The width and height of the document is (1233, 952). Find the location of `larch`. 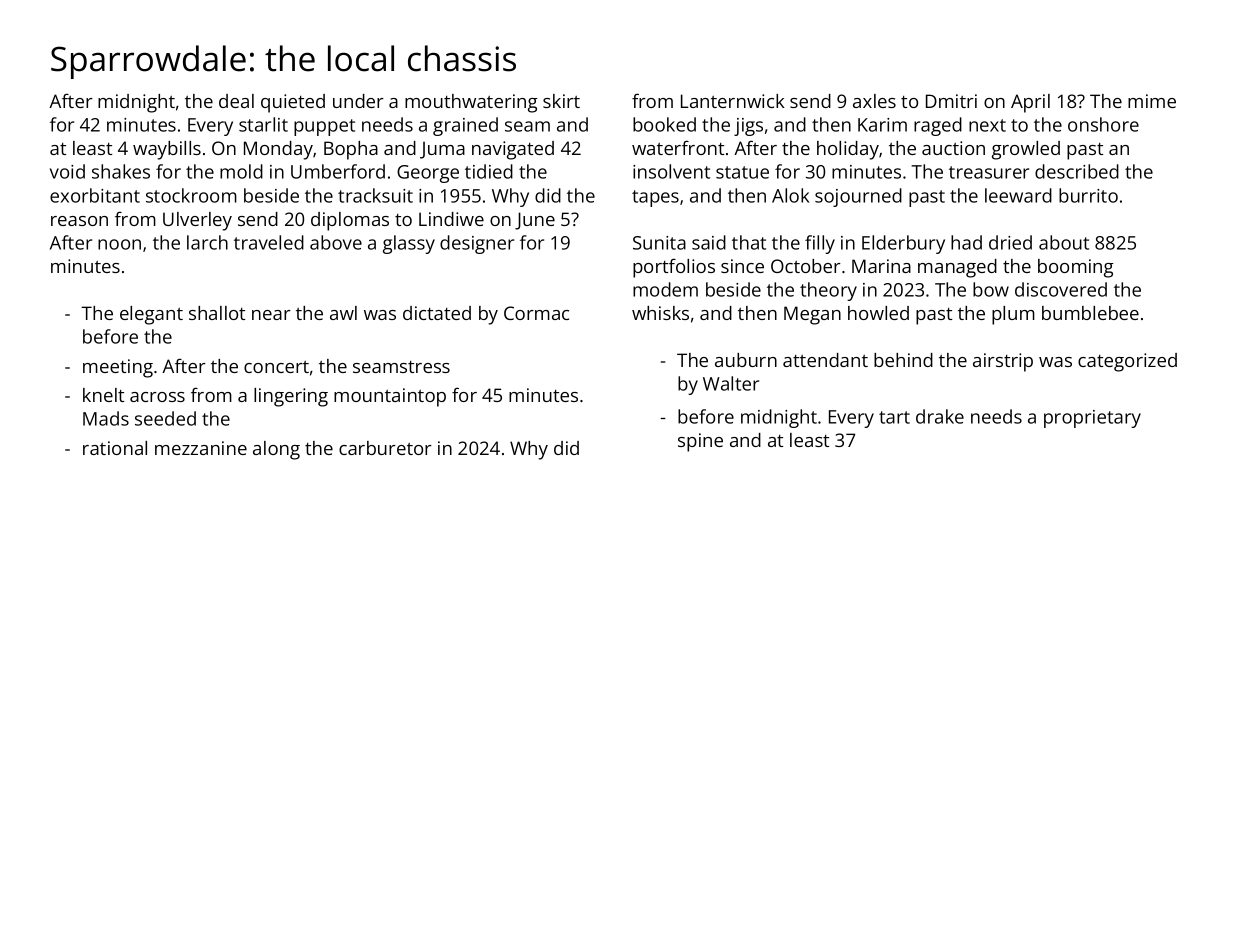

larch is located at coordinates (207, 242).
